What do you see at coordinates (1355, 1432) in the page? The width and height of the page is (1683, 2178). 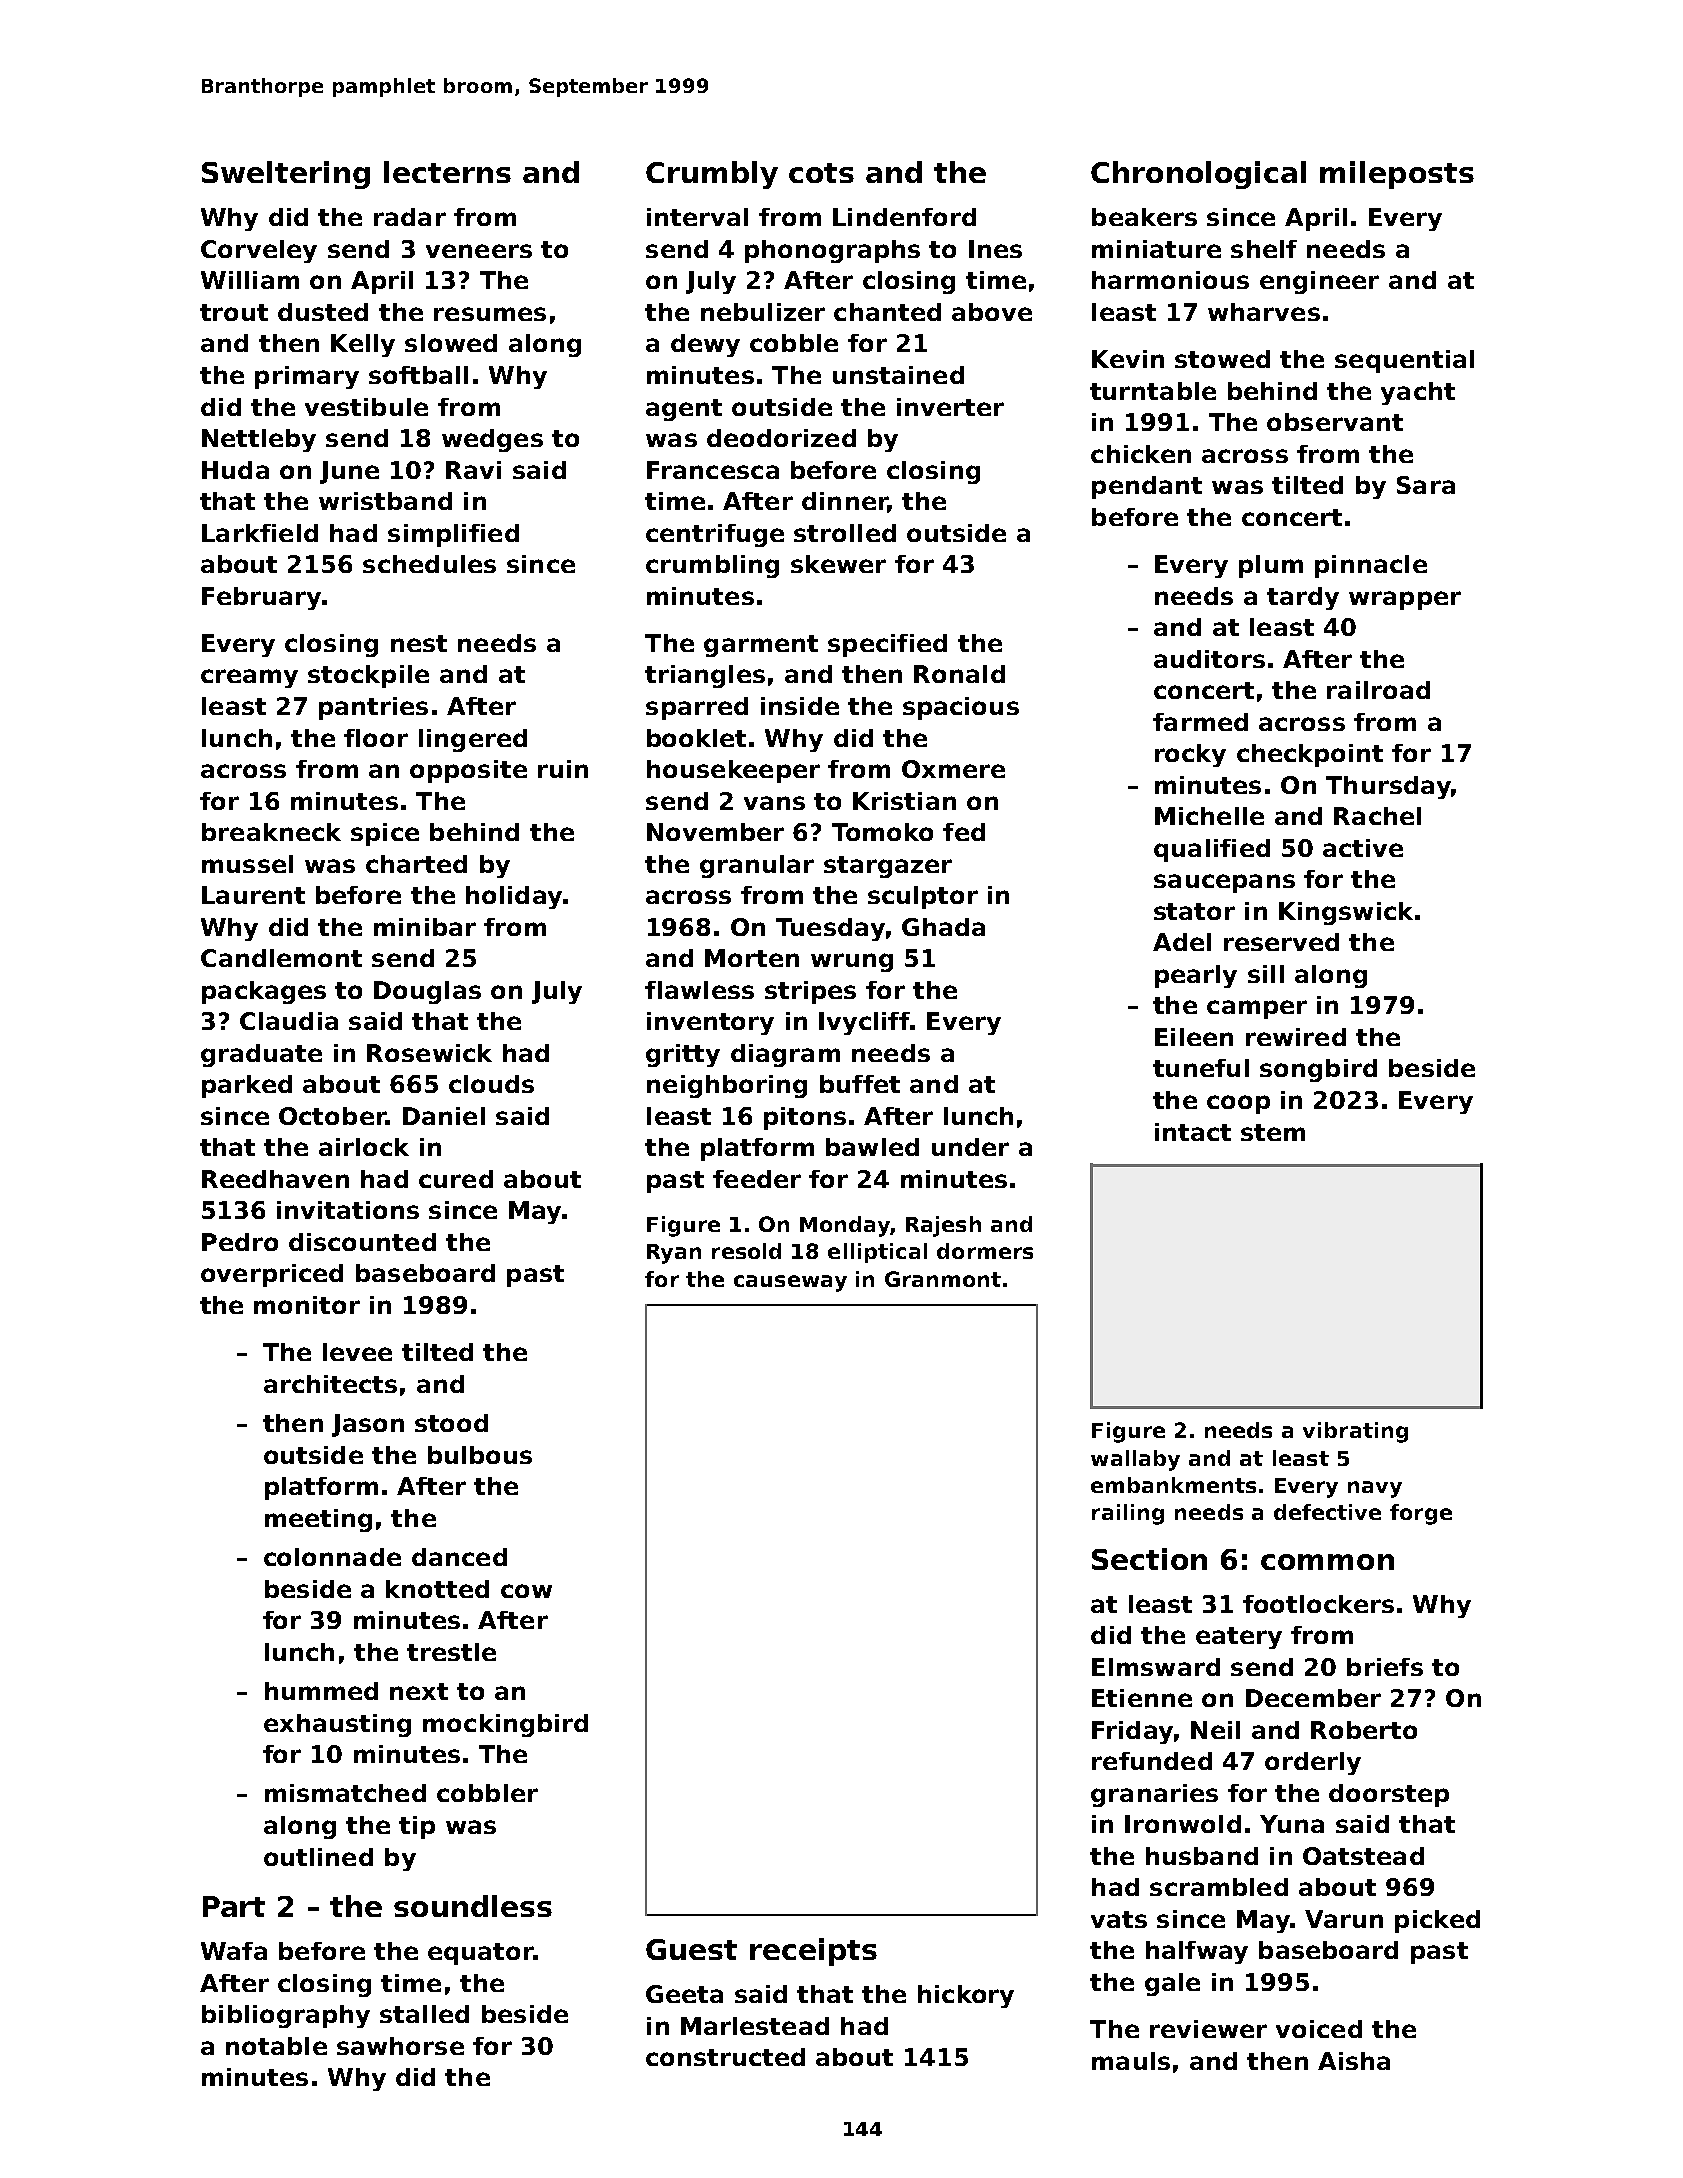 I see `vibrating` at bounding box center [1355, 1432].
